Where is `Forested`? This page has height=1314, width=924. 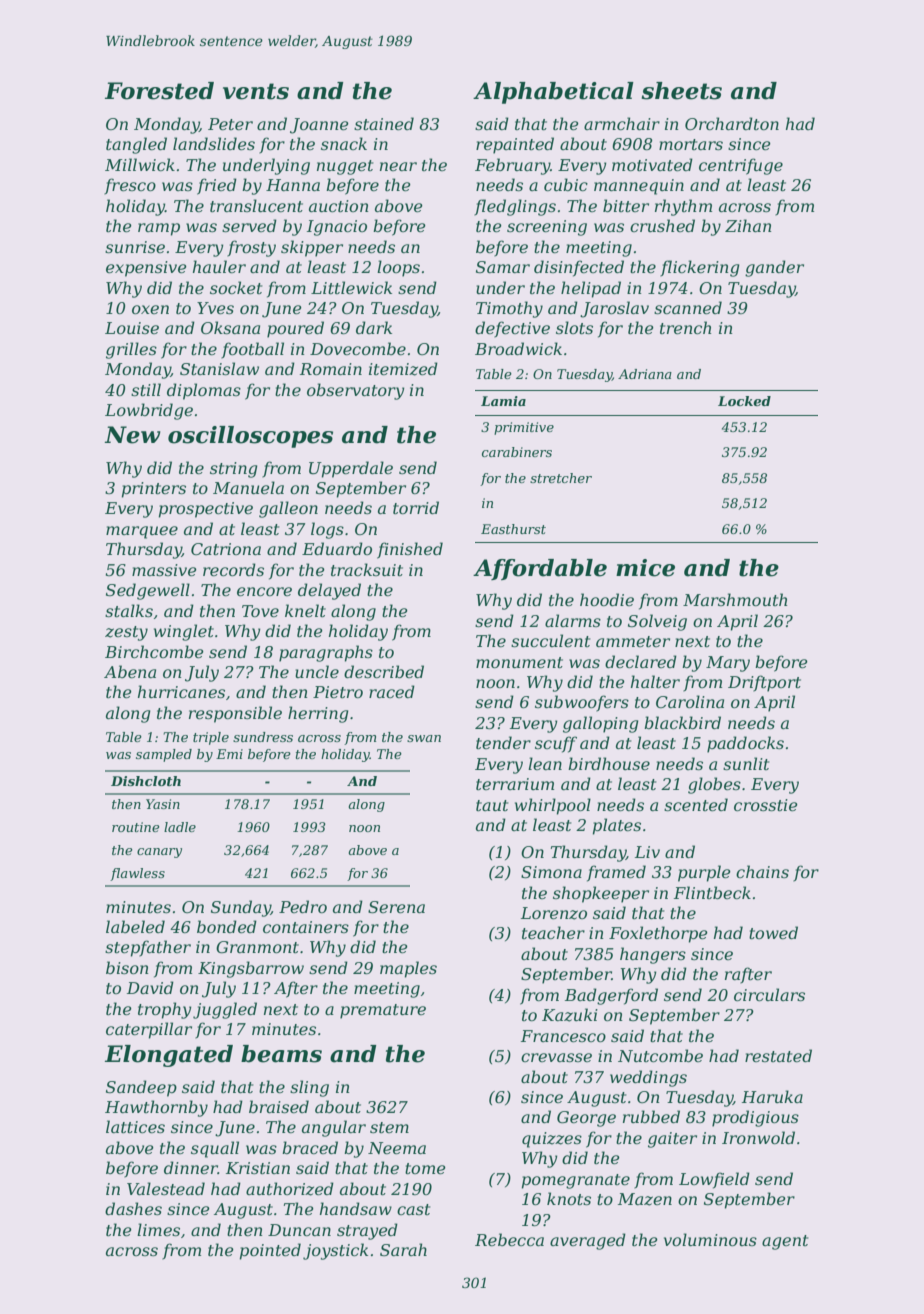
Forested is located at coordinates (159, 91).
